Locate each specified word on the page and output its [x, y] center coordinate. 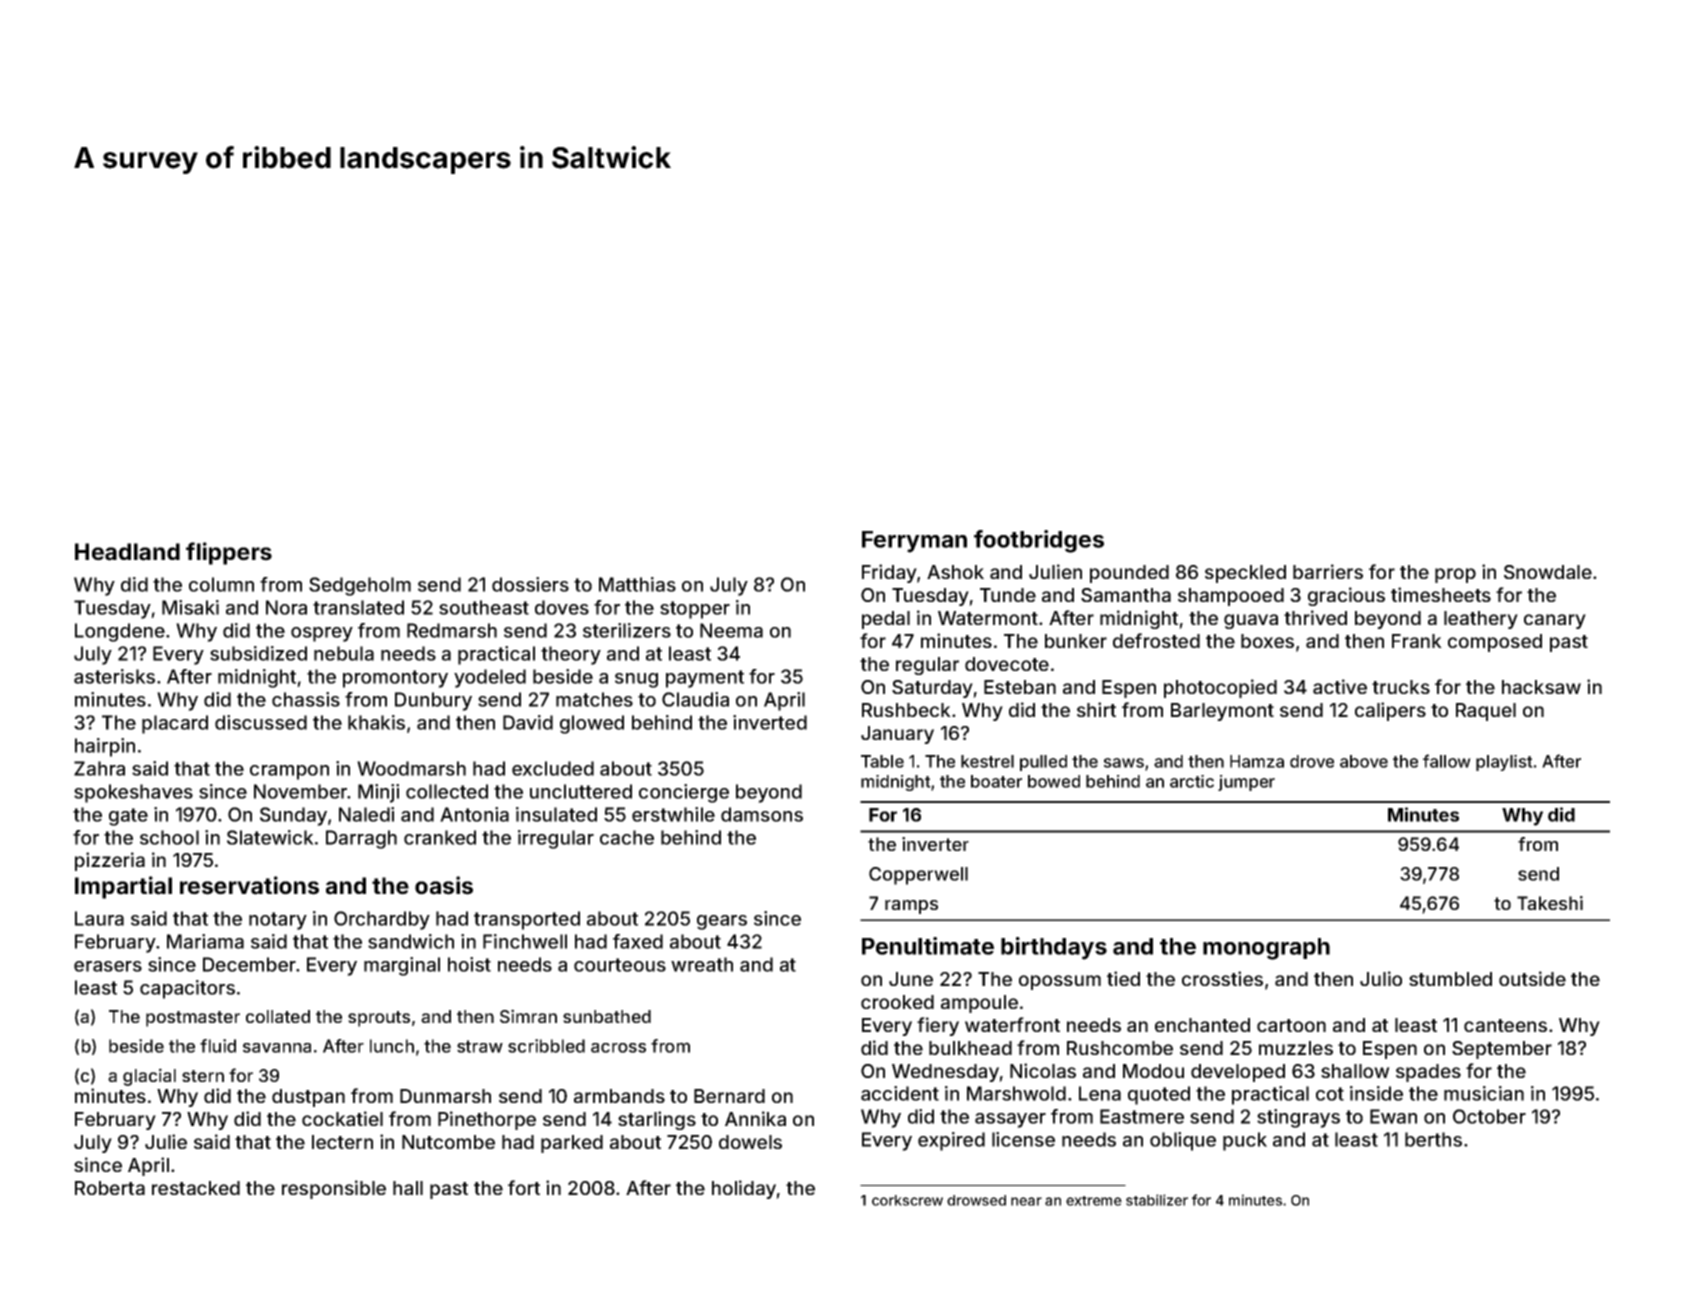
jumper [1246, 783]
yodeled [490, 678]
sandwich [411, 941]
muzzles [1296, 1048]
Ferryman [914, 542]
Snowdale [1548, 572]
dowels [750, 1142]
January [897, 735]
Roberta [110, 1188]
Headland [127, 552]
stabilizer [1157, 1200]
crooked [897, 1002]
